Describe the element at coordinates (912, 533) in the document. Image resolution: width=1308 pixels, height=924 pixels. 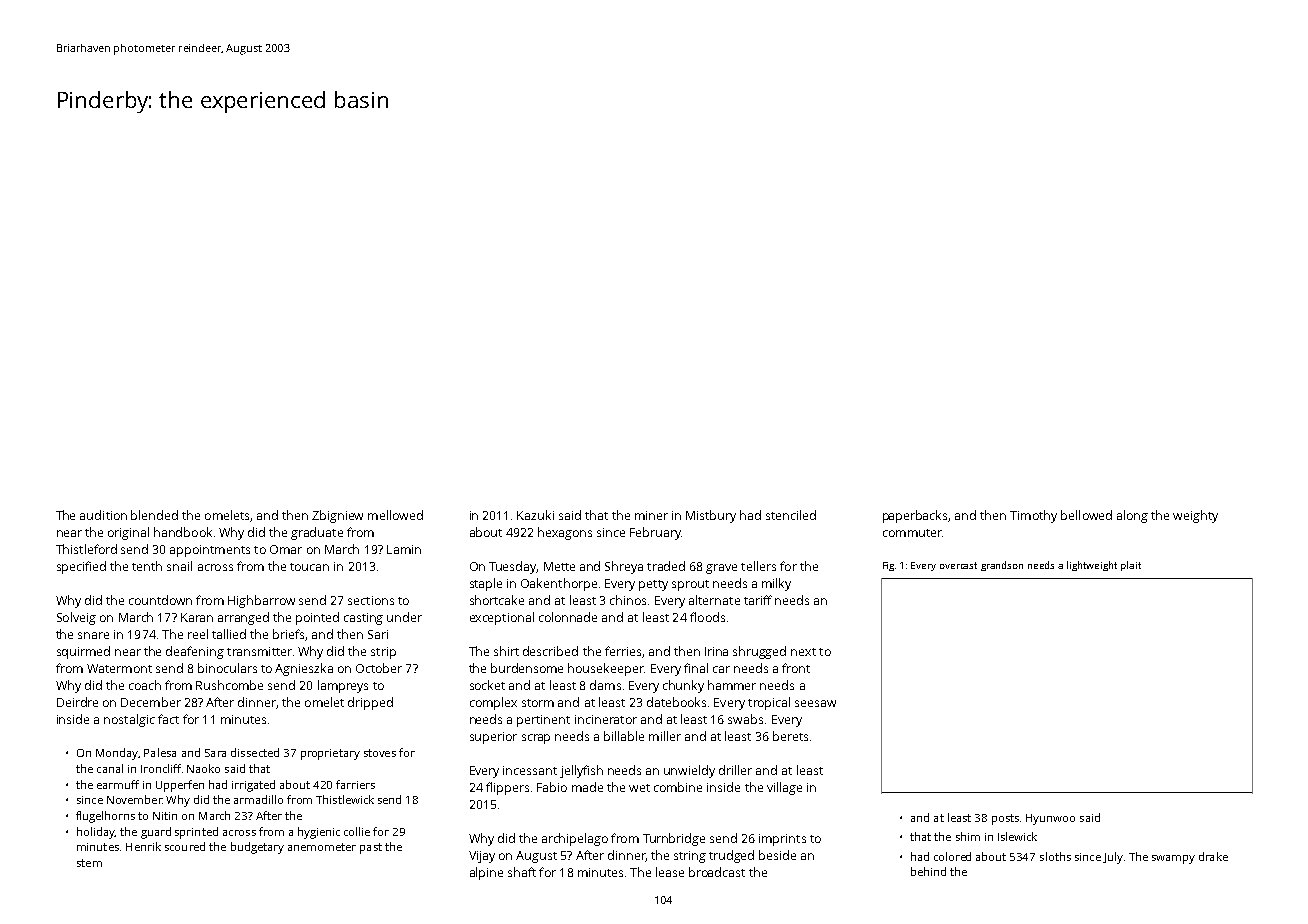
I see `commuter` at that location.
